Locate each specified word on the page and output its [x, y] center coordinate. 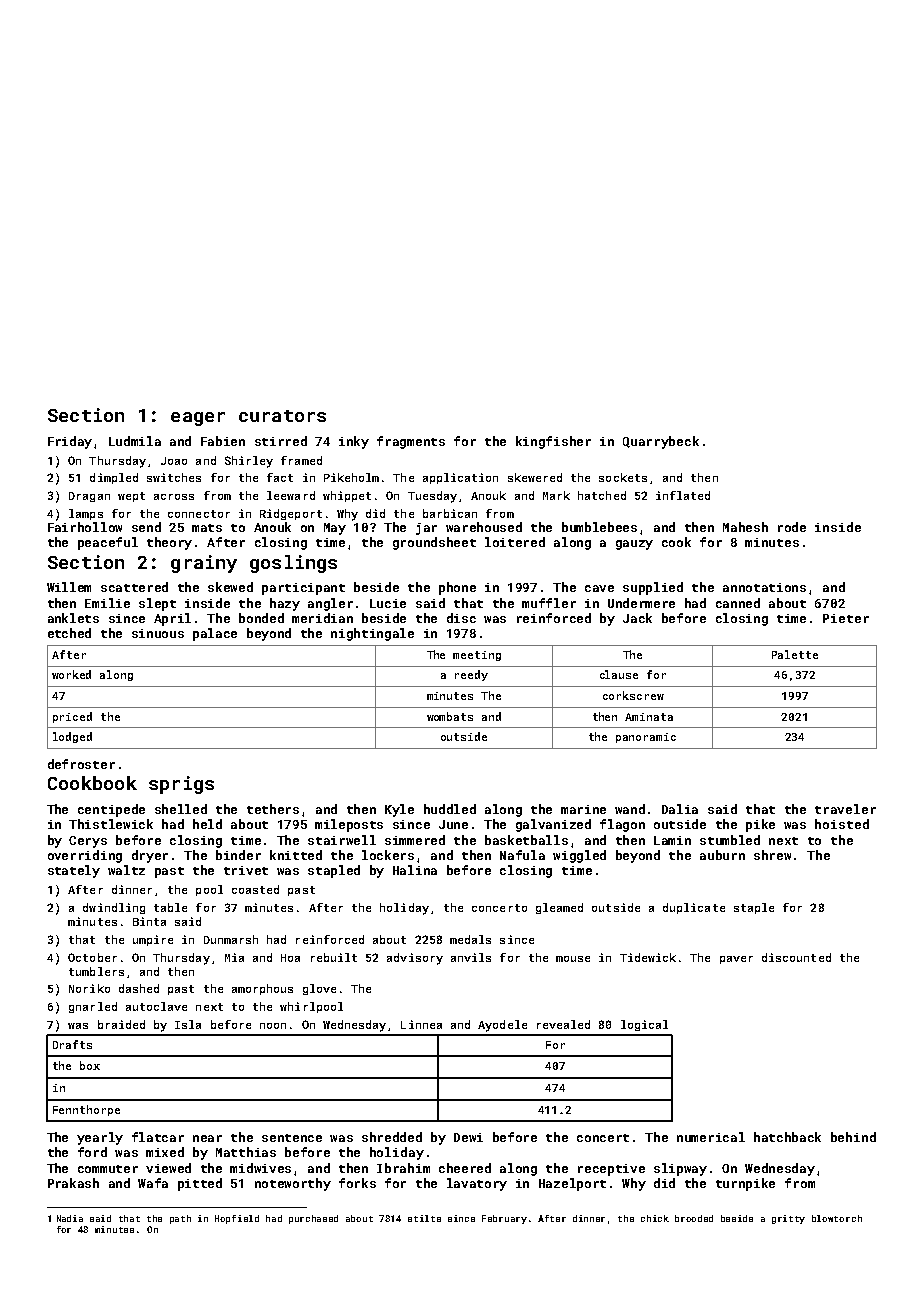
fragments [411, 442]
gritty [788, 1219]
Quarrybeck [661, 442]
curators [282, 416]
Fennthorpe [86, 1110]
